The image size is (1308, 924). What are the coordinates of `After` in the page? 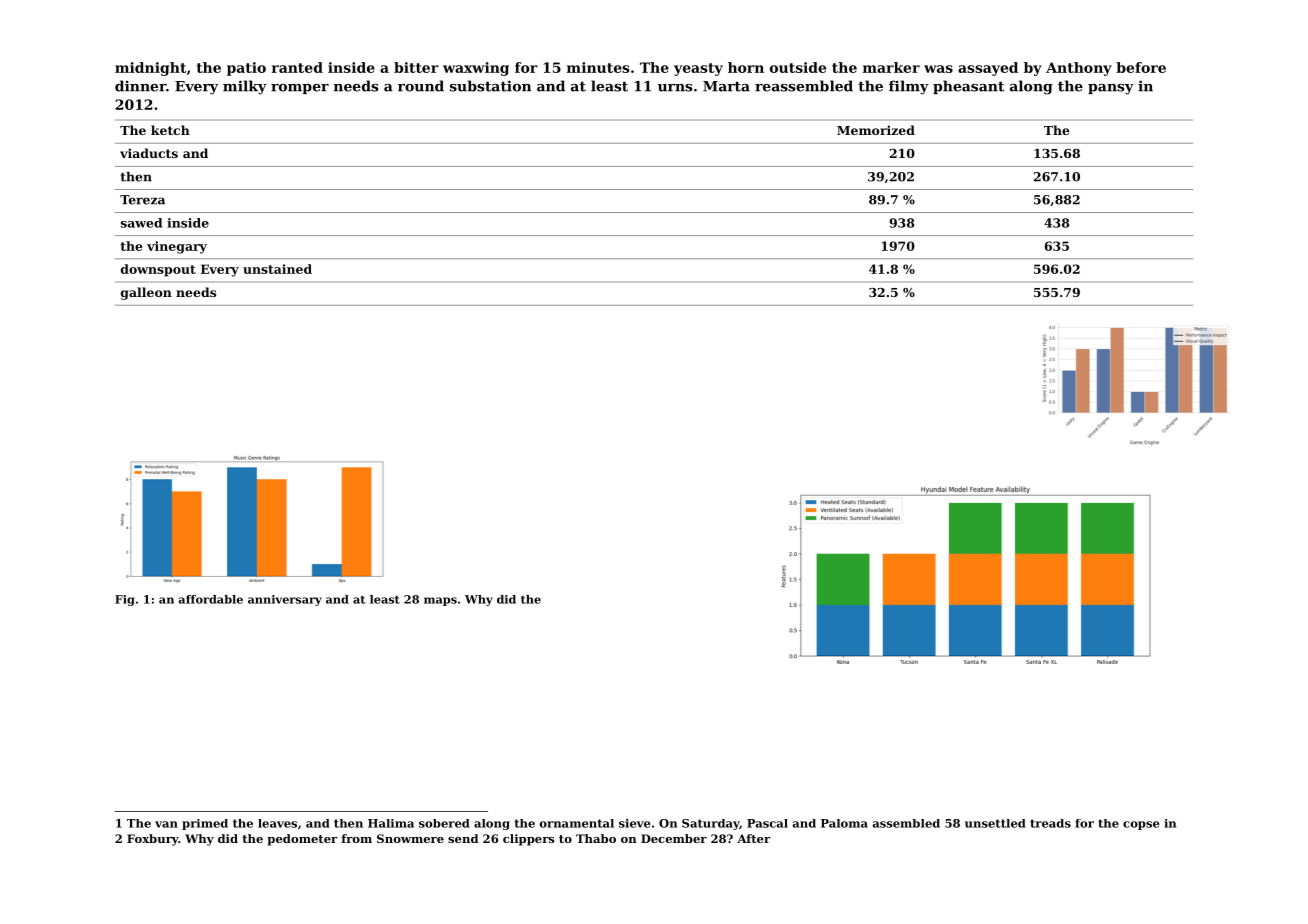 It's located at (753, 838).
